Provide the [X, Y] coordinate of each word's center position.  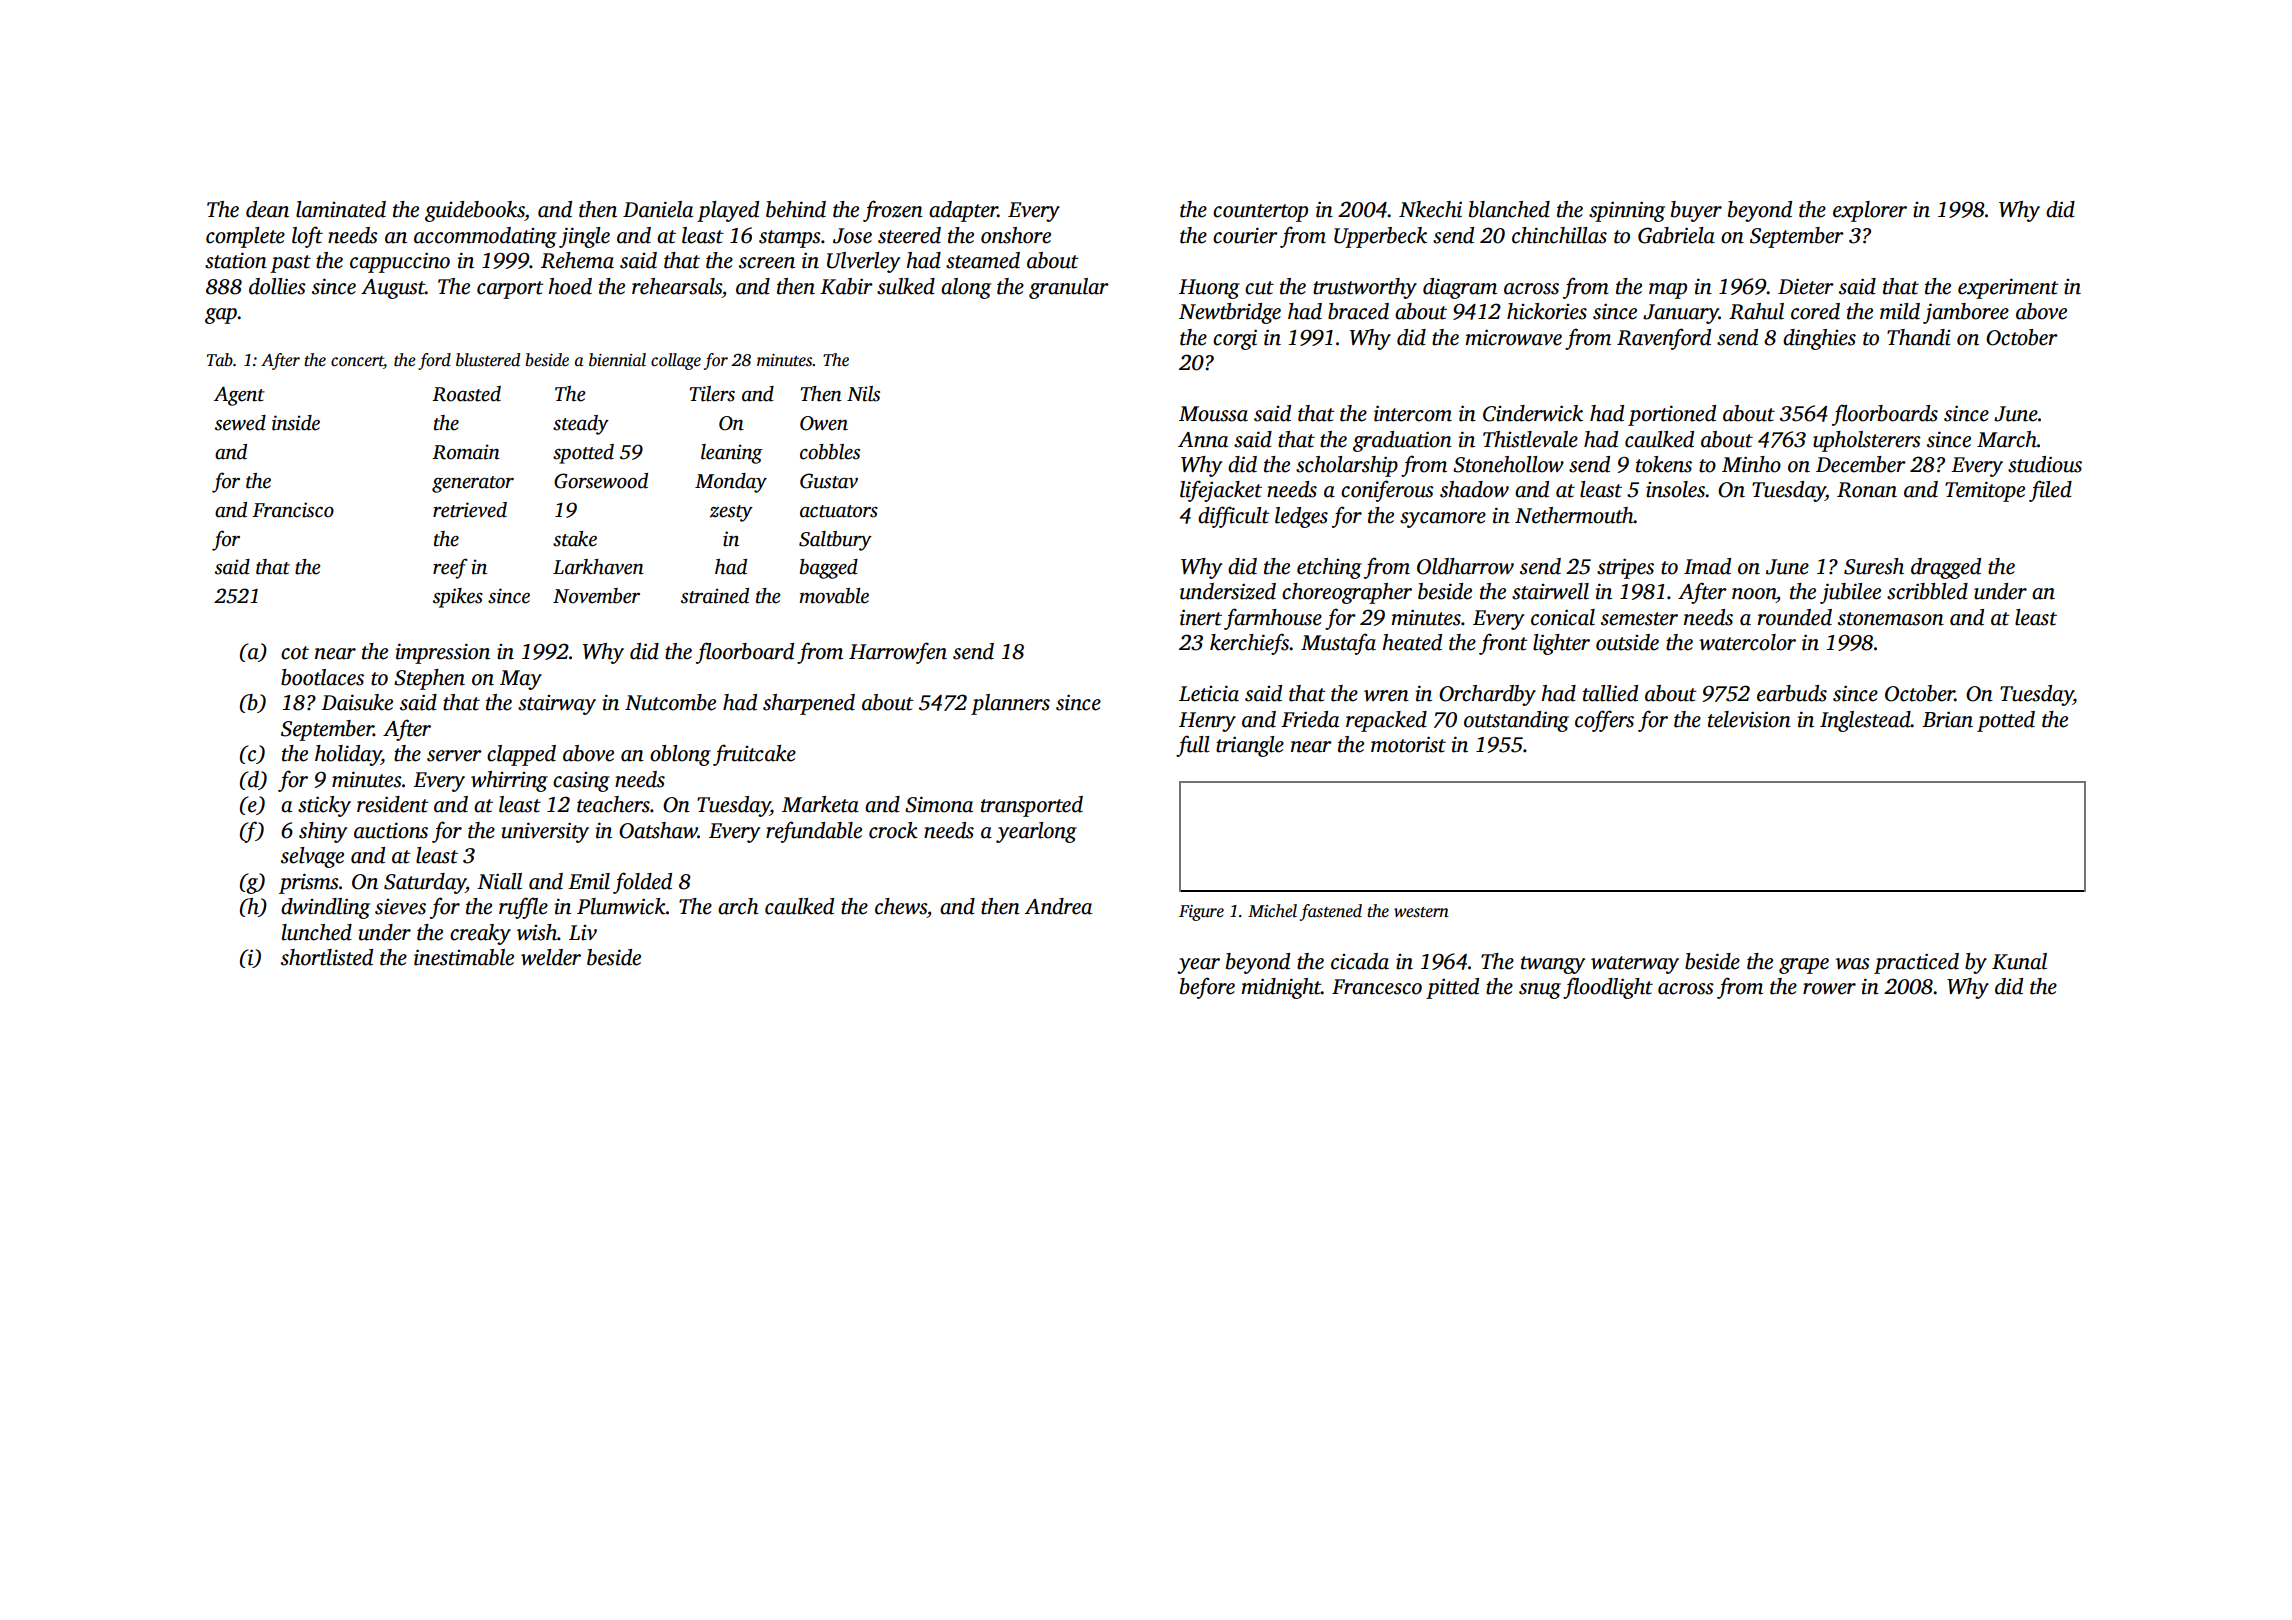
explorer [1870, 211]
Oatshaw [658, 830]
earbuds [1792, 693]
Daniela [658, 209]
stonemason [1891, 619]
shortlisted [327, 957]
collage [676, 361]
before [1207, 988]
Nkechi [1430, 209]
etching [1329, 568]
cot [295, 653]
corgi [1235, 339]
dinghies [1819, 339]
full [1193, 746]
